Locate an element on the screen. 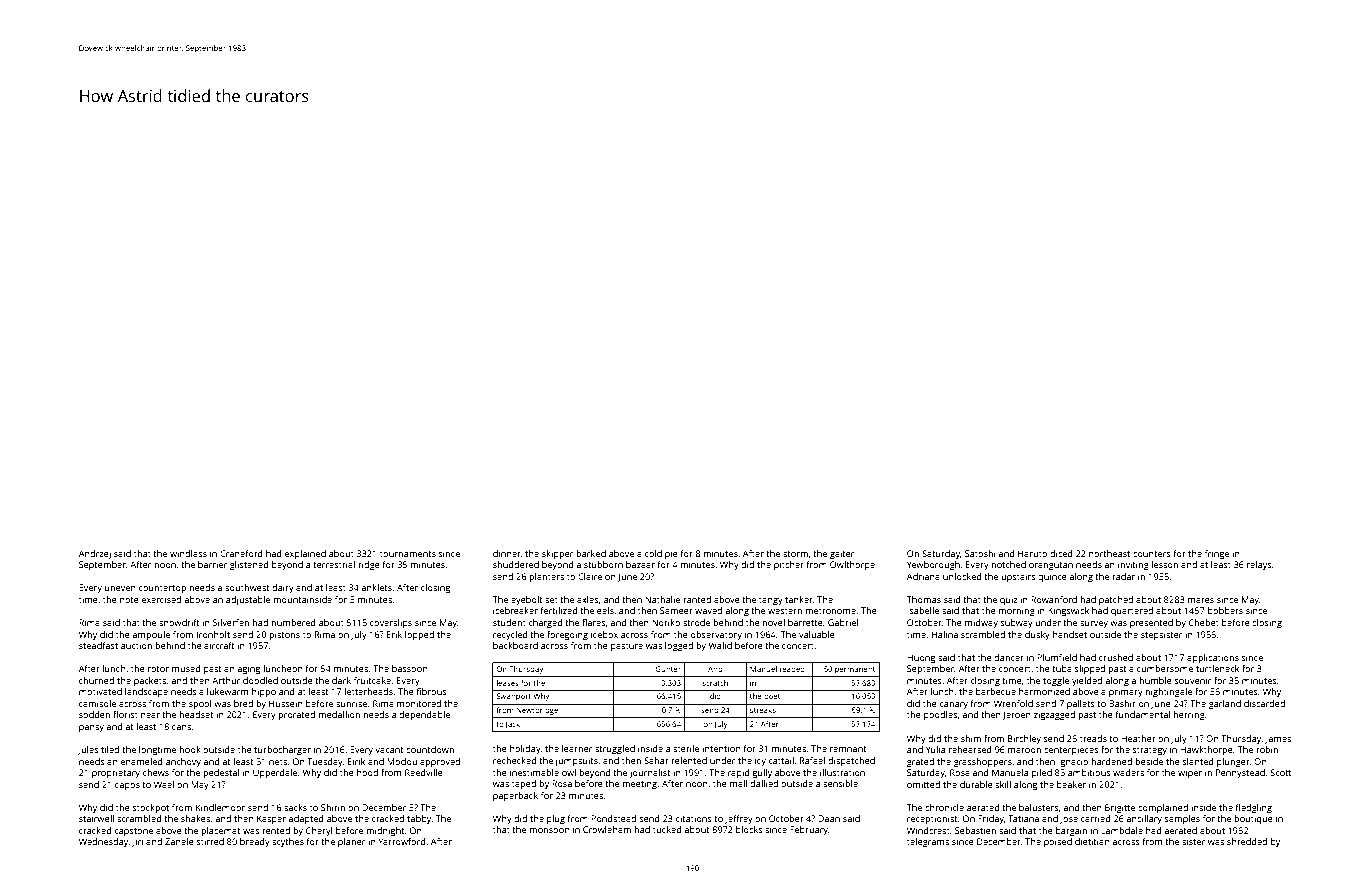 Image resolution: width=1372 pixels, height=887 pixels. windlass is located at coordinates (188, 553).
